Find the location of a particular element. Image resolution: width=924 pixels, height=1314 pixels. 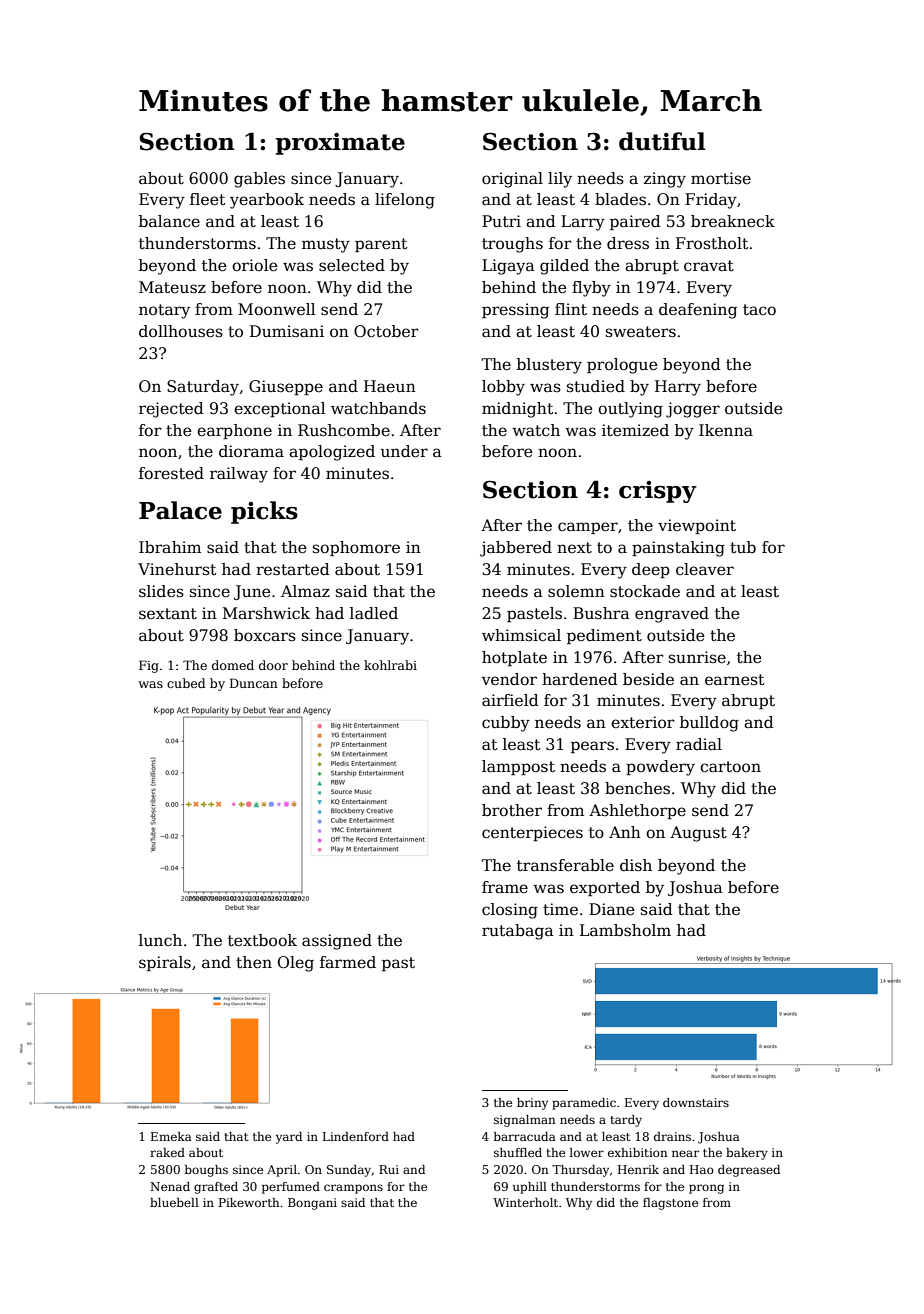

stockade is located at coordinates (645, 591).
